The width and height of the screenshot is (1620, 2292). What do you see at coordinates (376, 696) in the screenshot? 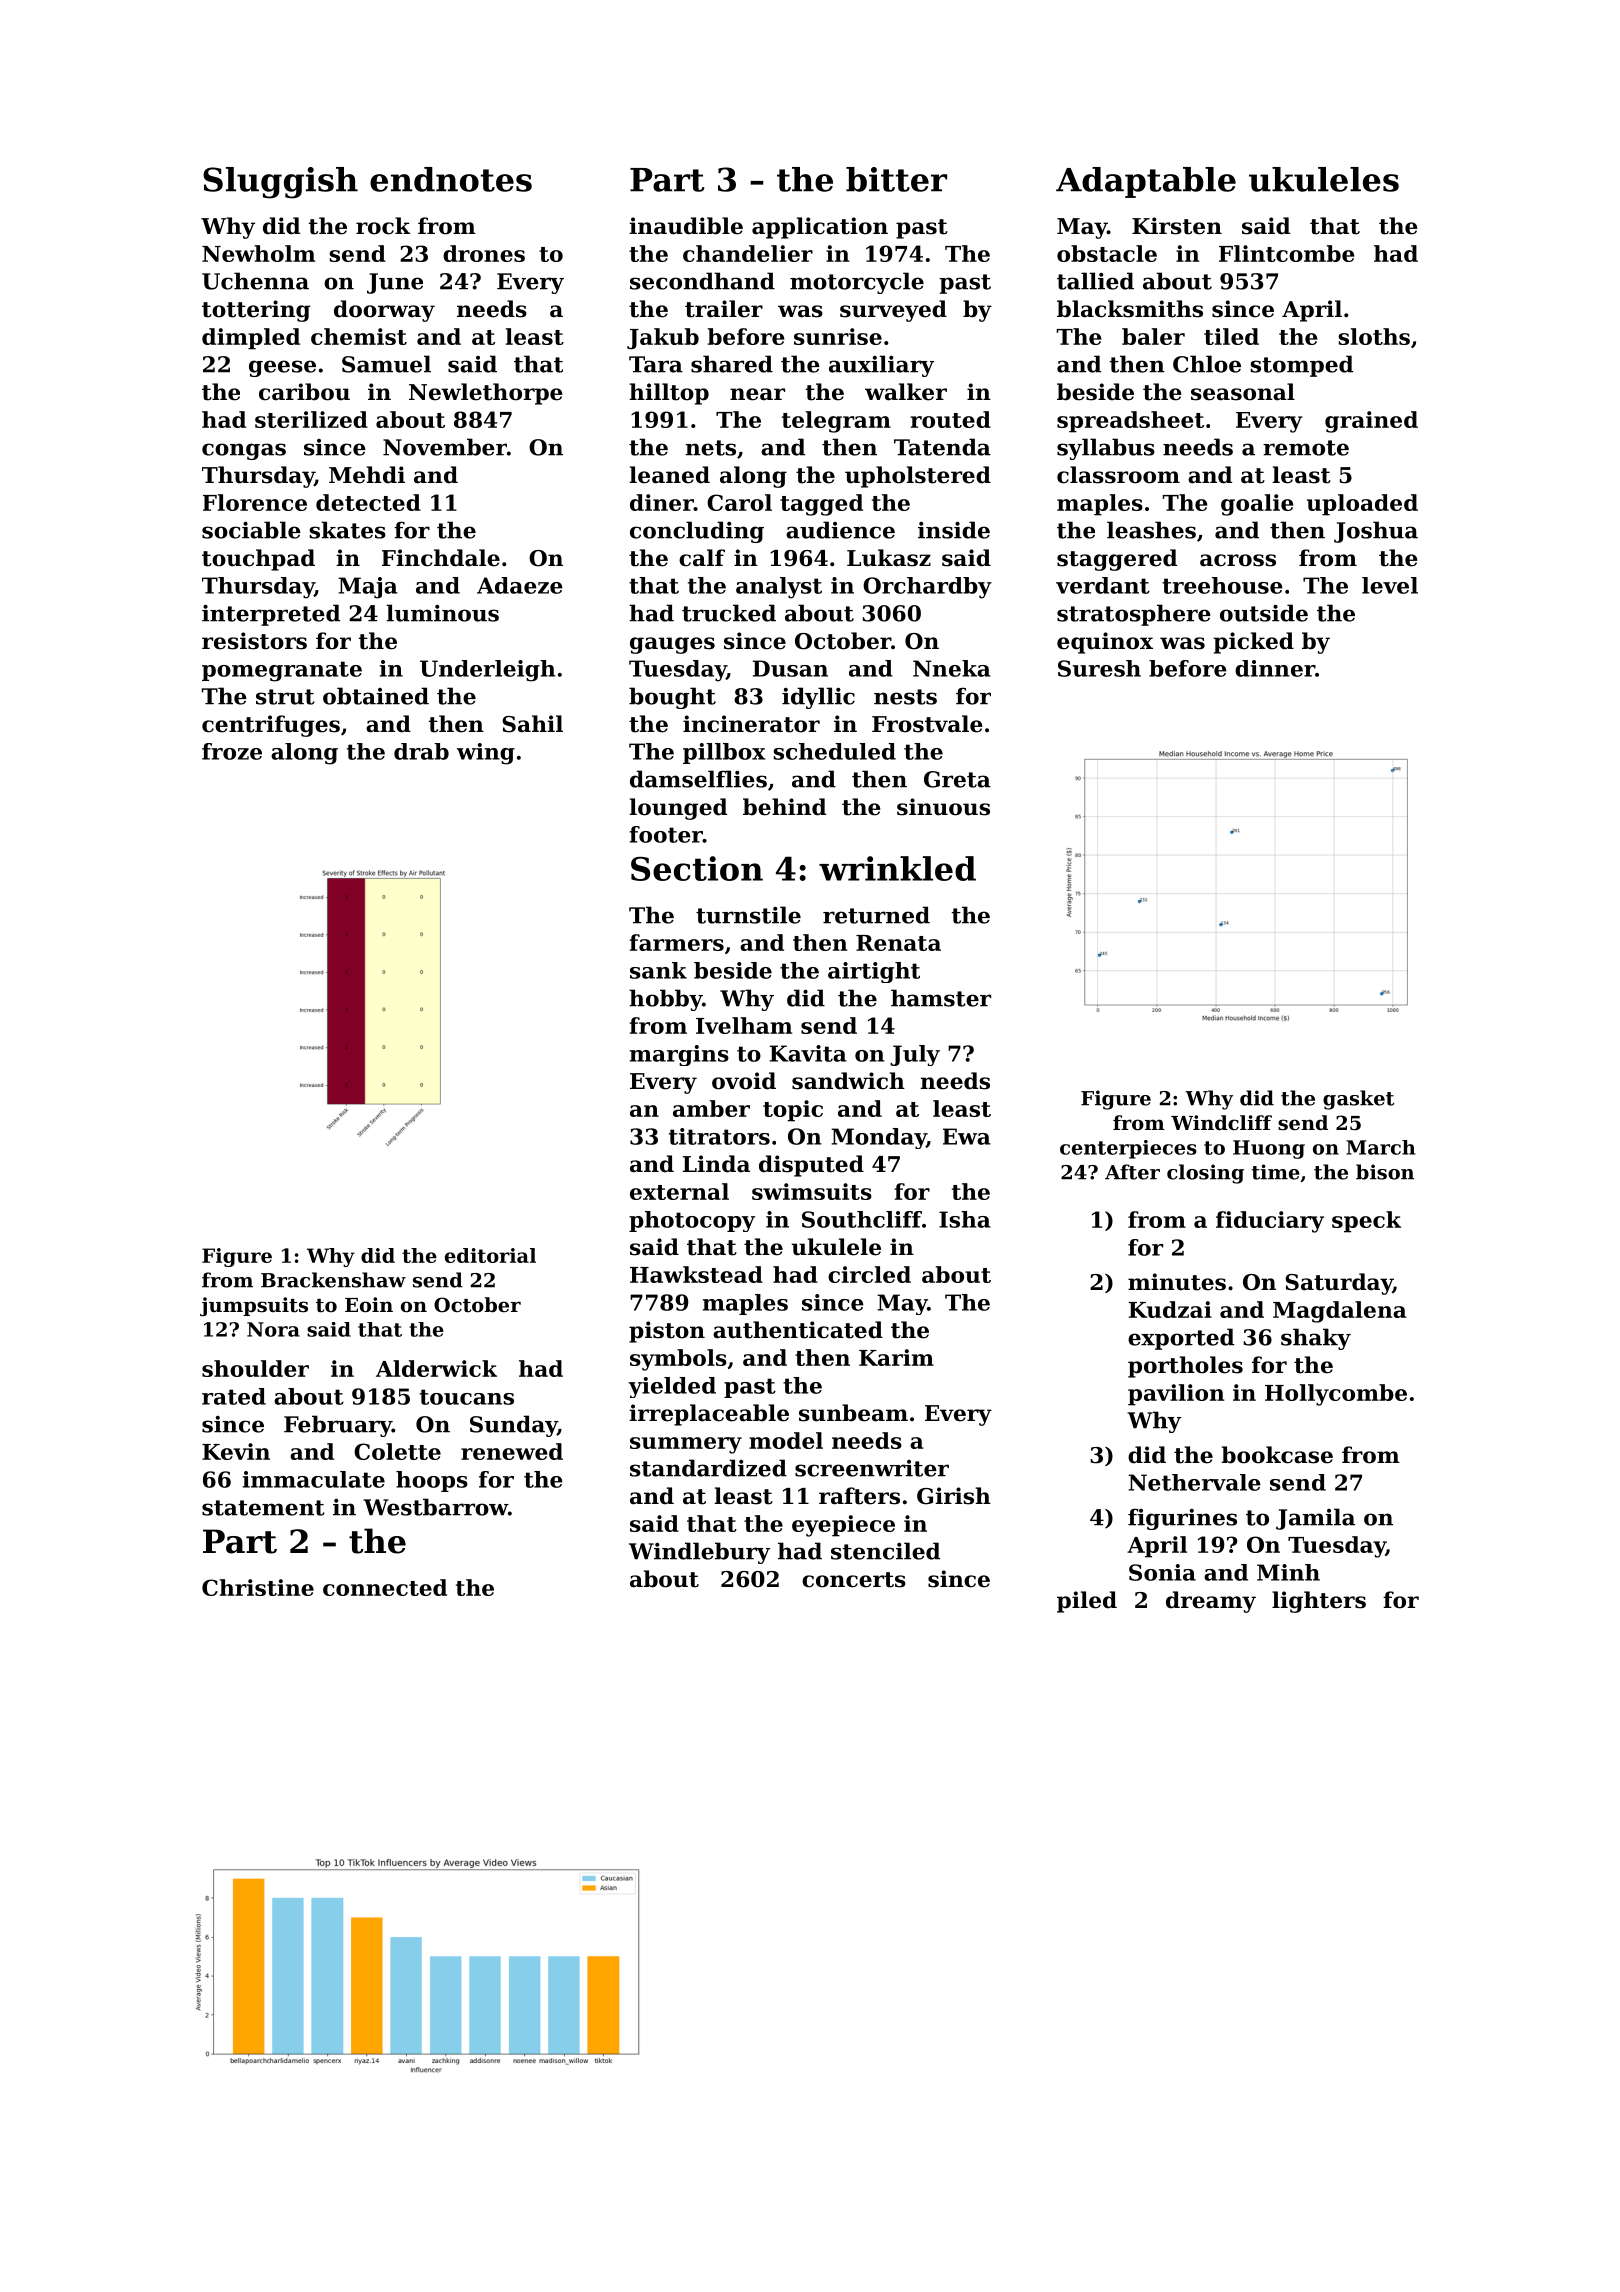
I see `obtained` at bounding box center [376, 696].
